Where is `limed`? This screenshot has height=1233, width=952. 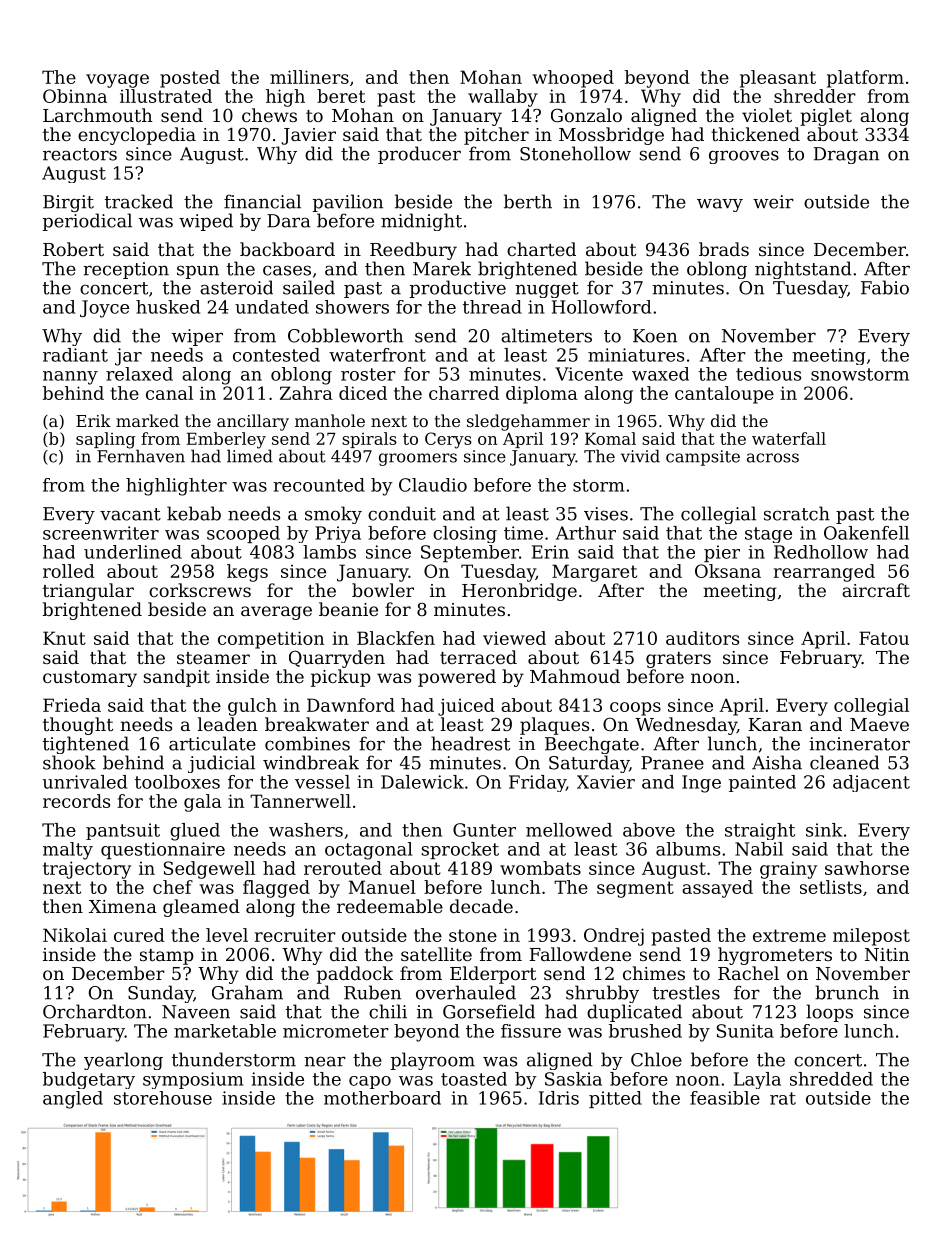
limed is located at coordinates (250, 456).
